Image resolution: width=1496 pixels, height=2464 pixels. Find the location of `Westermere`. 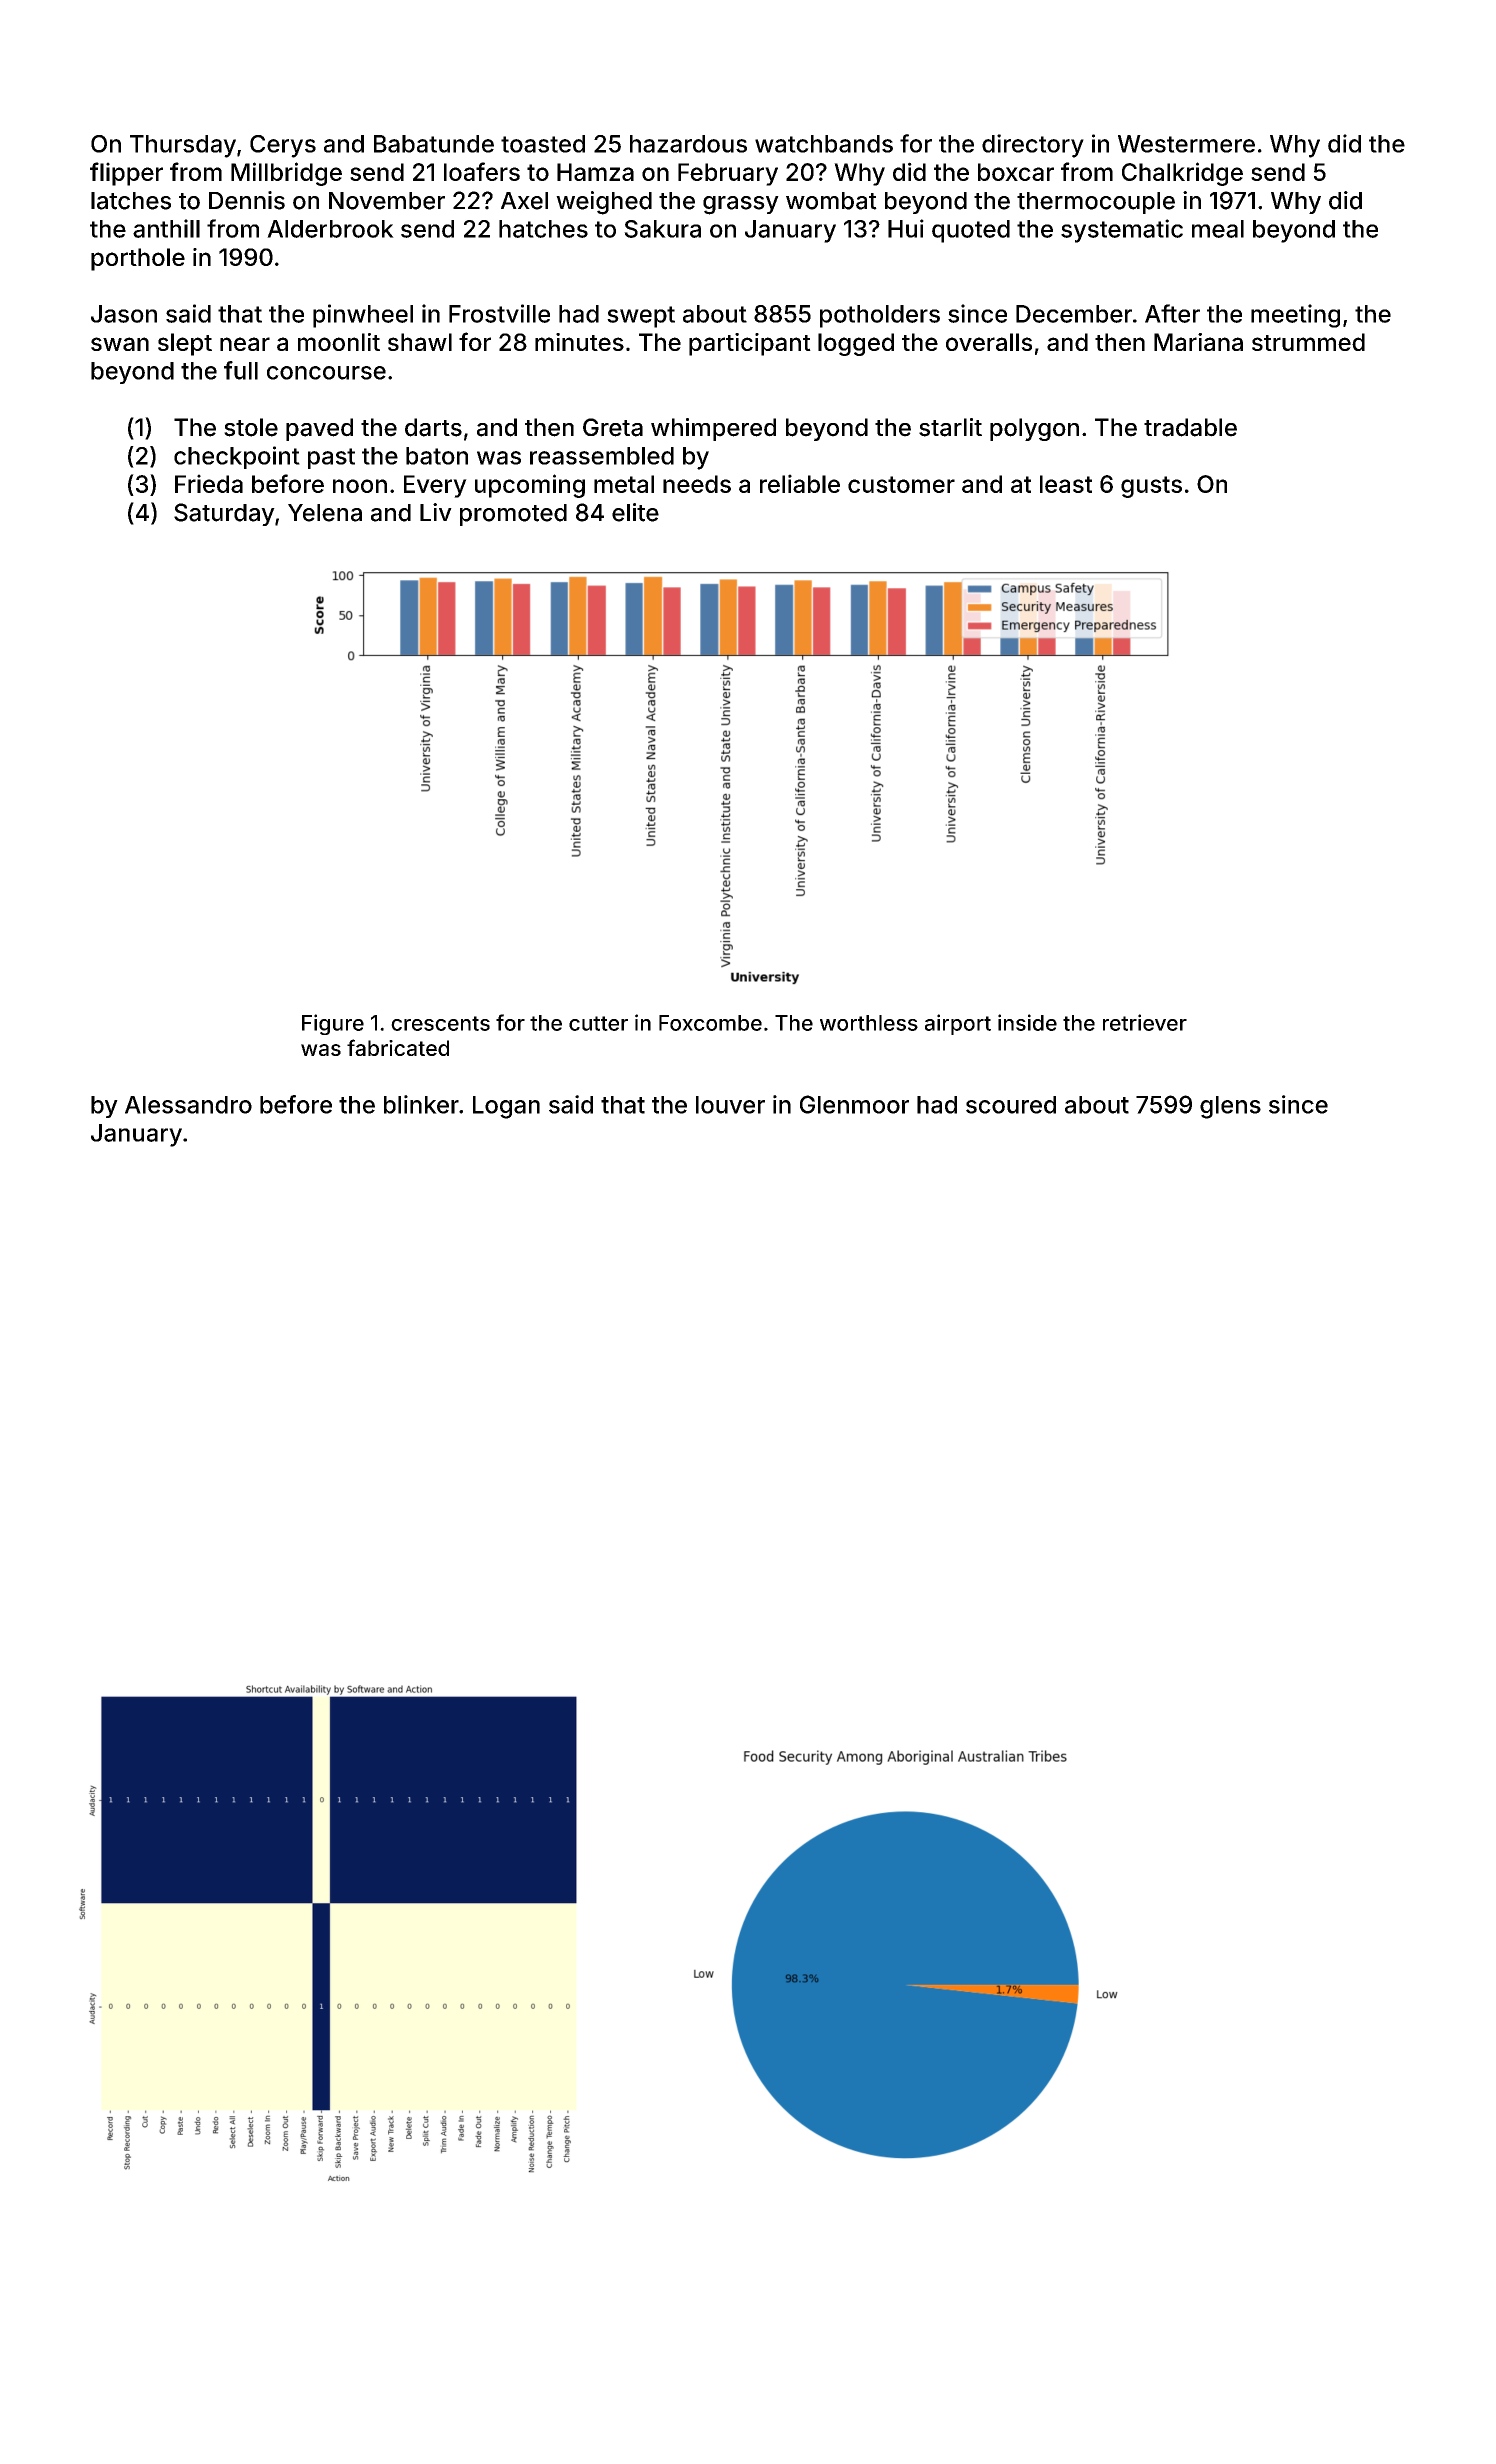

Westermere is located at coordinates (1186, 144).
